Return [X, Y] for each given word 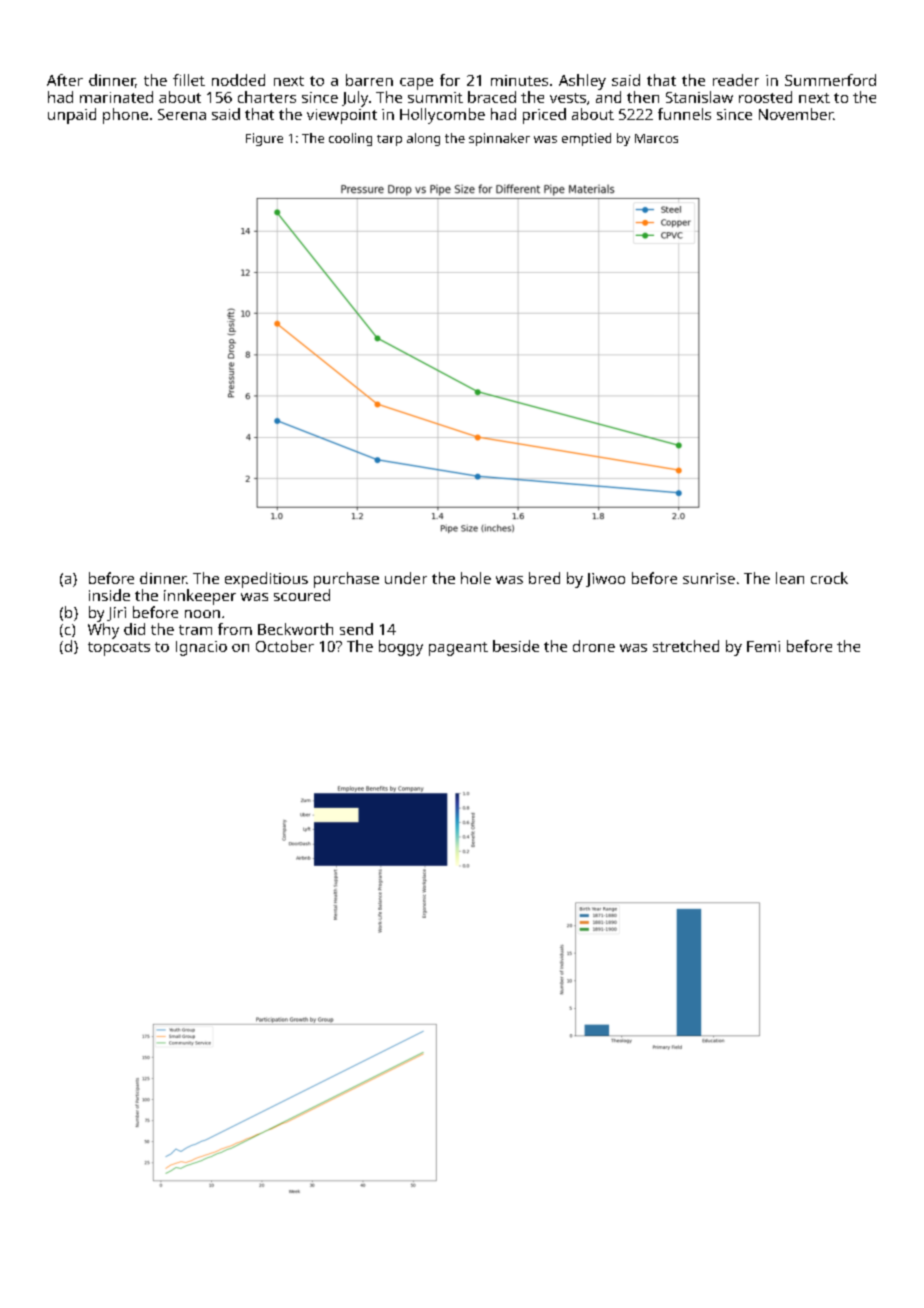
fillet [189, 80]
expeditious [266, 580]
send [356, 629]
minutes [519, 80]
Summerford [830, 80]
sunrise [709, 578]
